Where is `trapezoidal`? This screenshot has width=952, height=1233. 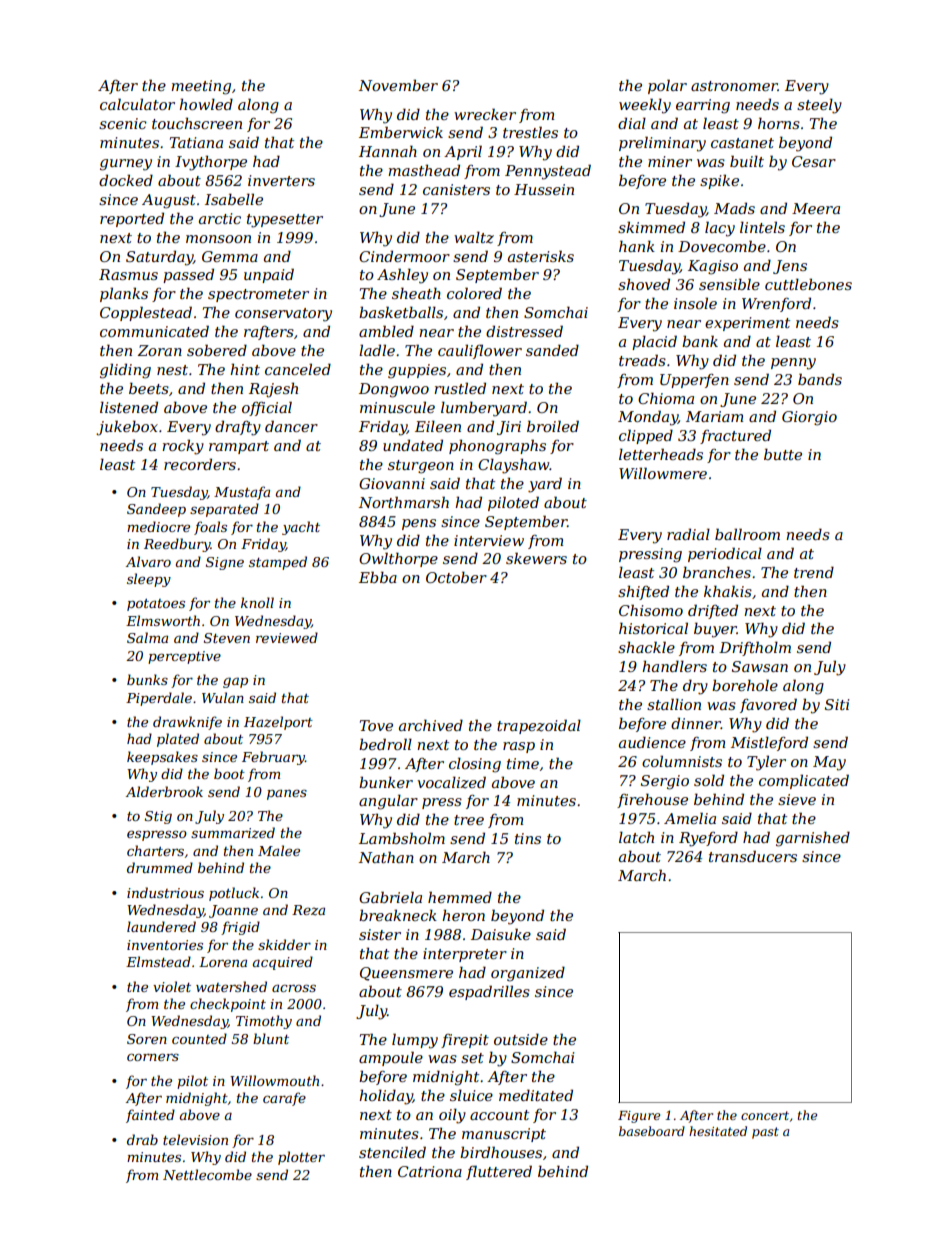 trapezoidal is located at coordinates (539, 726).
